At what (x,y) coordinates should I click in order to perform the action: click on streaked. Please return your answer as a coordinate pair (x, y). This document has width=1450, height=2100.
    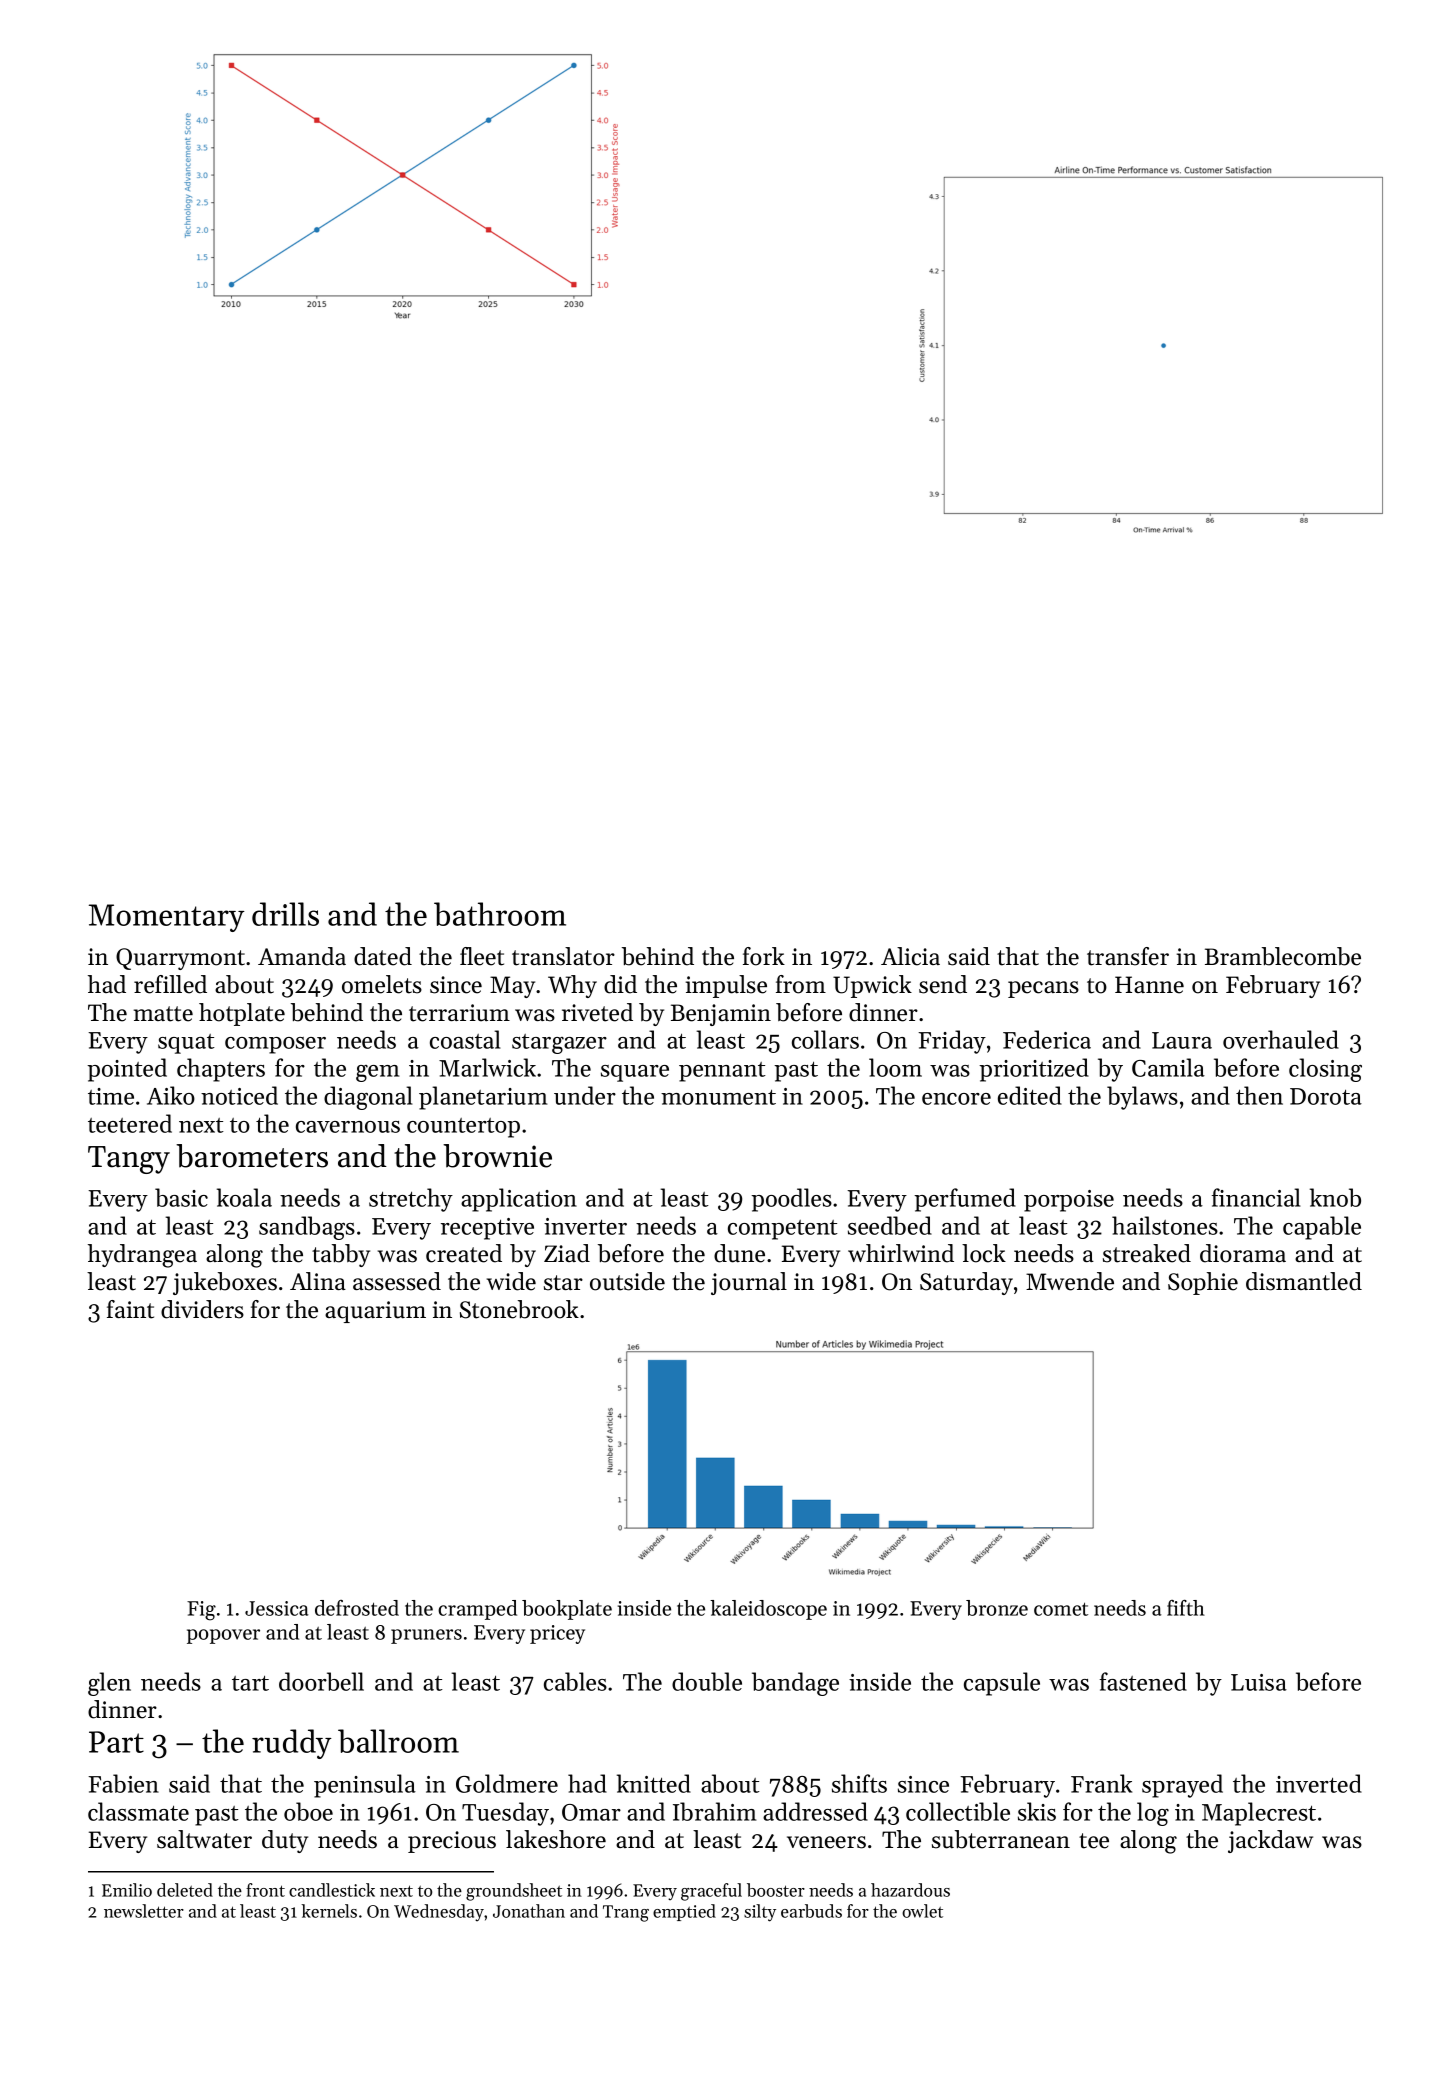
    Looking at the image, I should click on (1147, 1253).
